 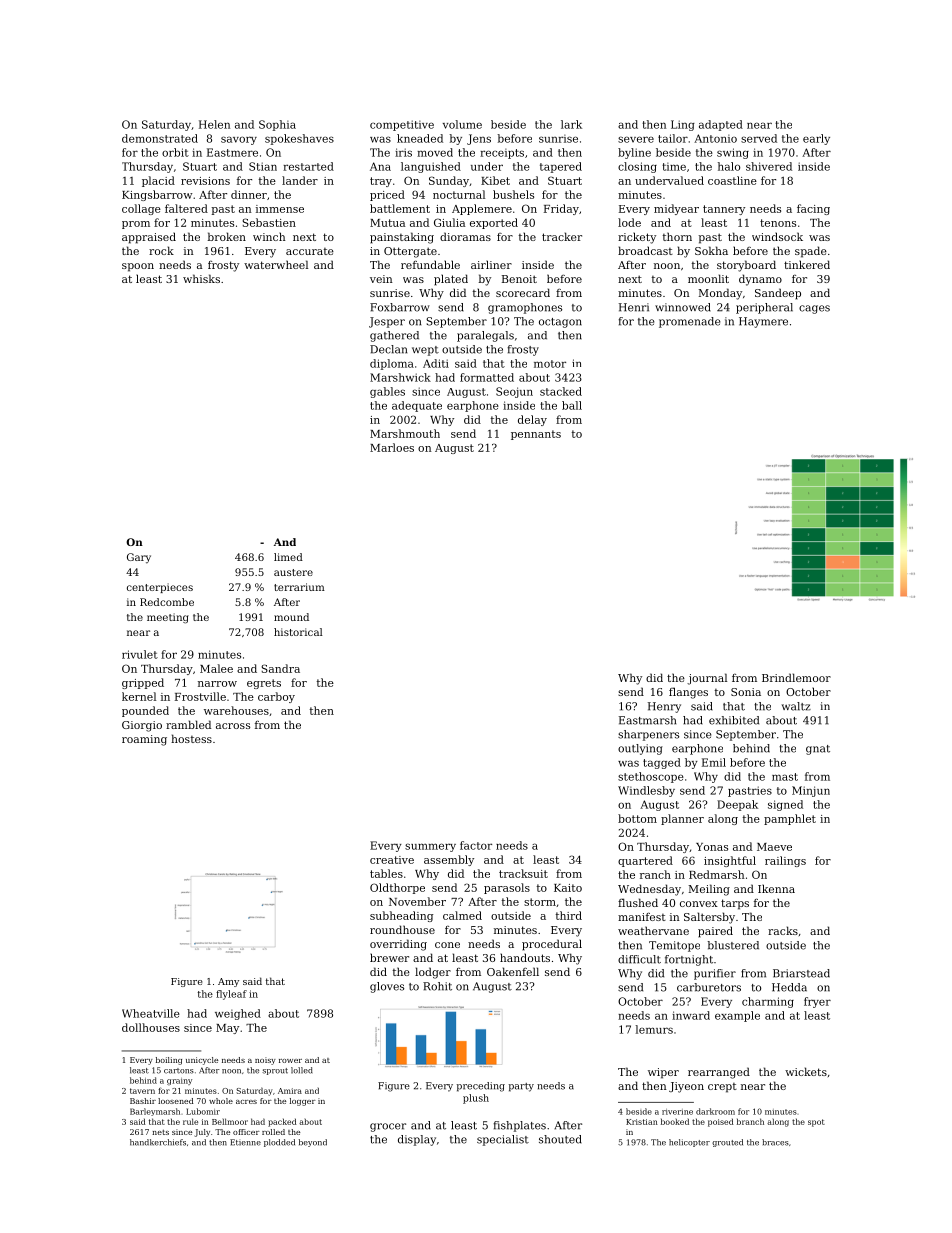 What do you see at coordinates (151, 1013) in the screenshot?
I see `Wheatville` at bounding box center [151, 1013].
